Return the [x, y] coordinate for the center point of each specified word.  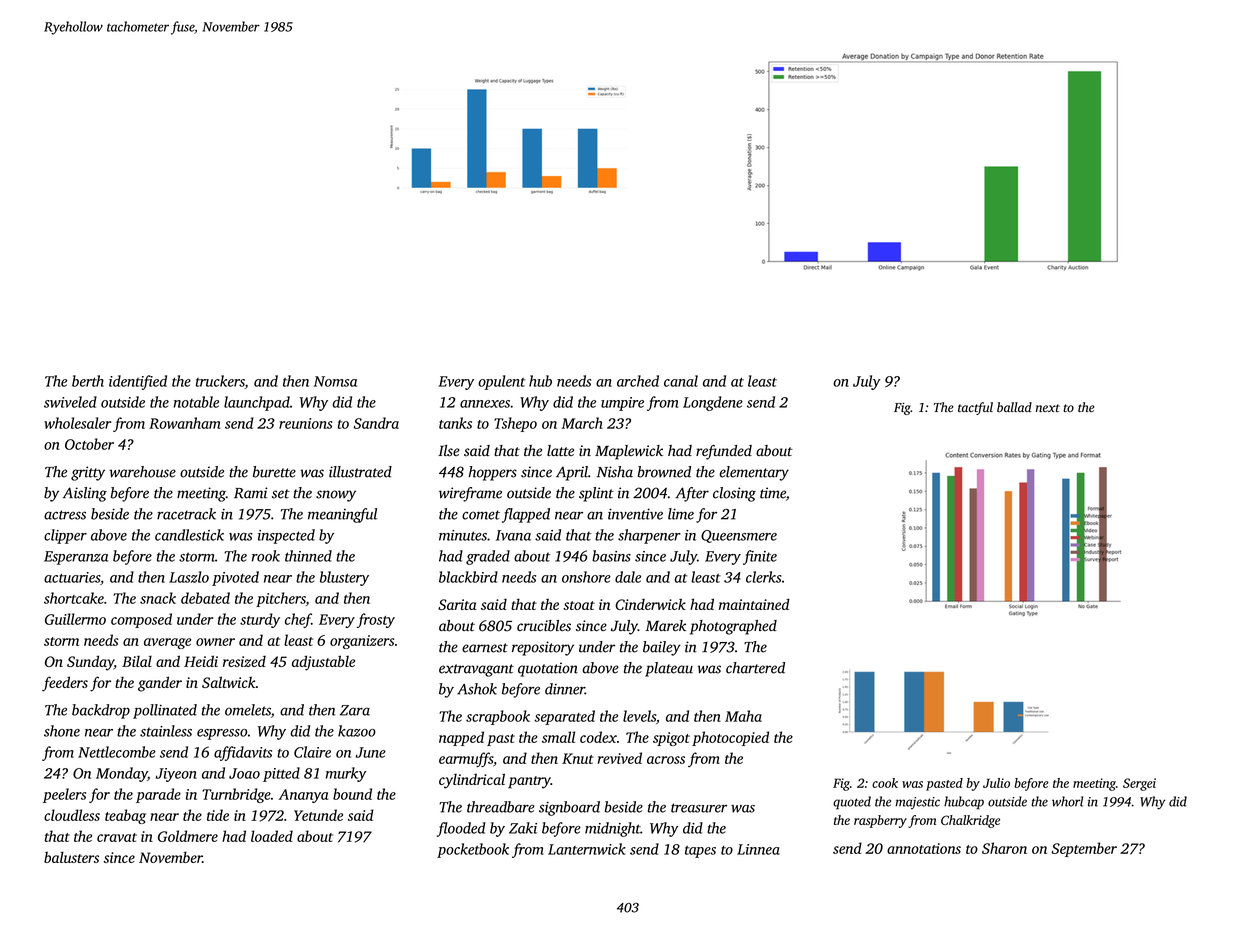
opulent [501, 382]
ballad [1014, 407]
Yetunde [318, 815]
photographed [733, 627]
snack [158, 598]
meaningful [342, 515]
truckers [220, 382]
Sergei [1139, 784]
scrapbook [498, 717]
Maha [743, 716]
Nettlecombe [117, 752]
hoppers [492, 473]
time [773, 493]
